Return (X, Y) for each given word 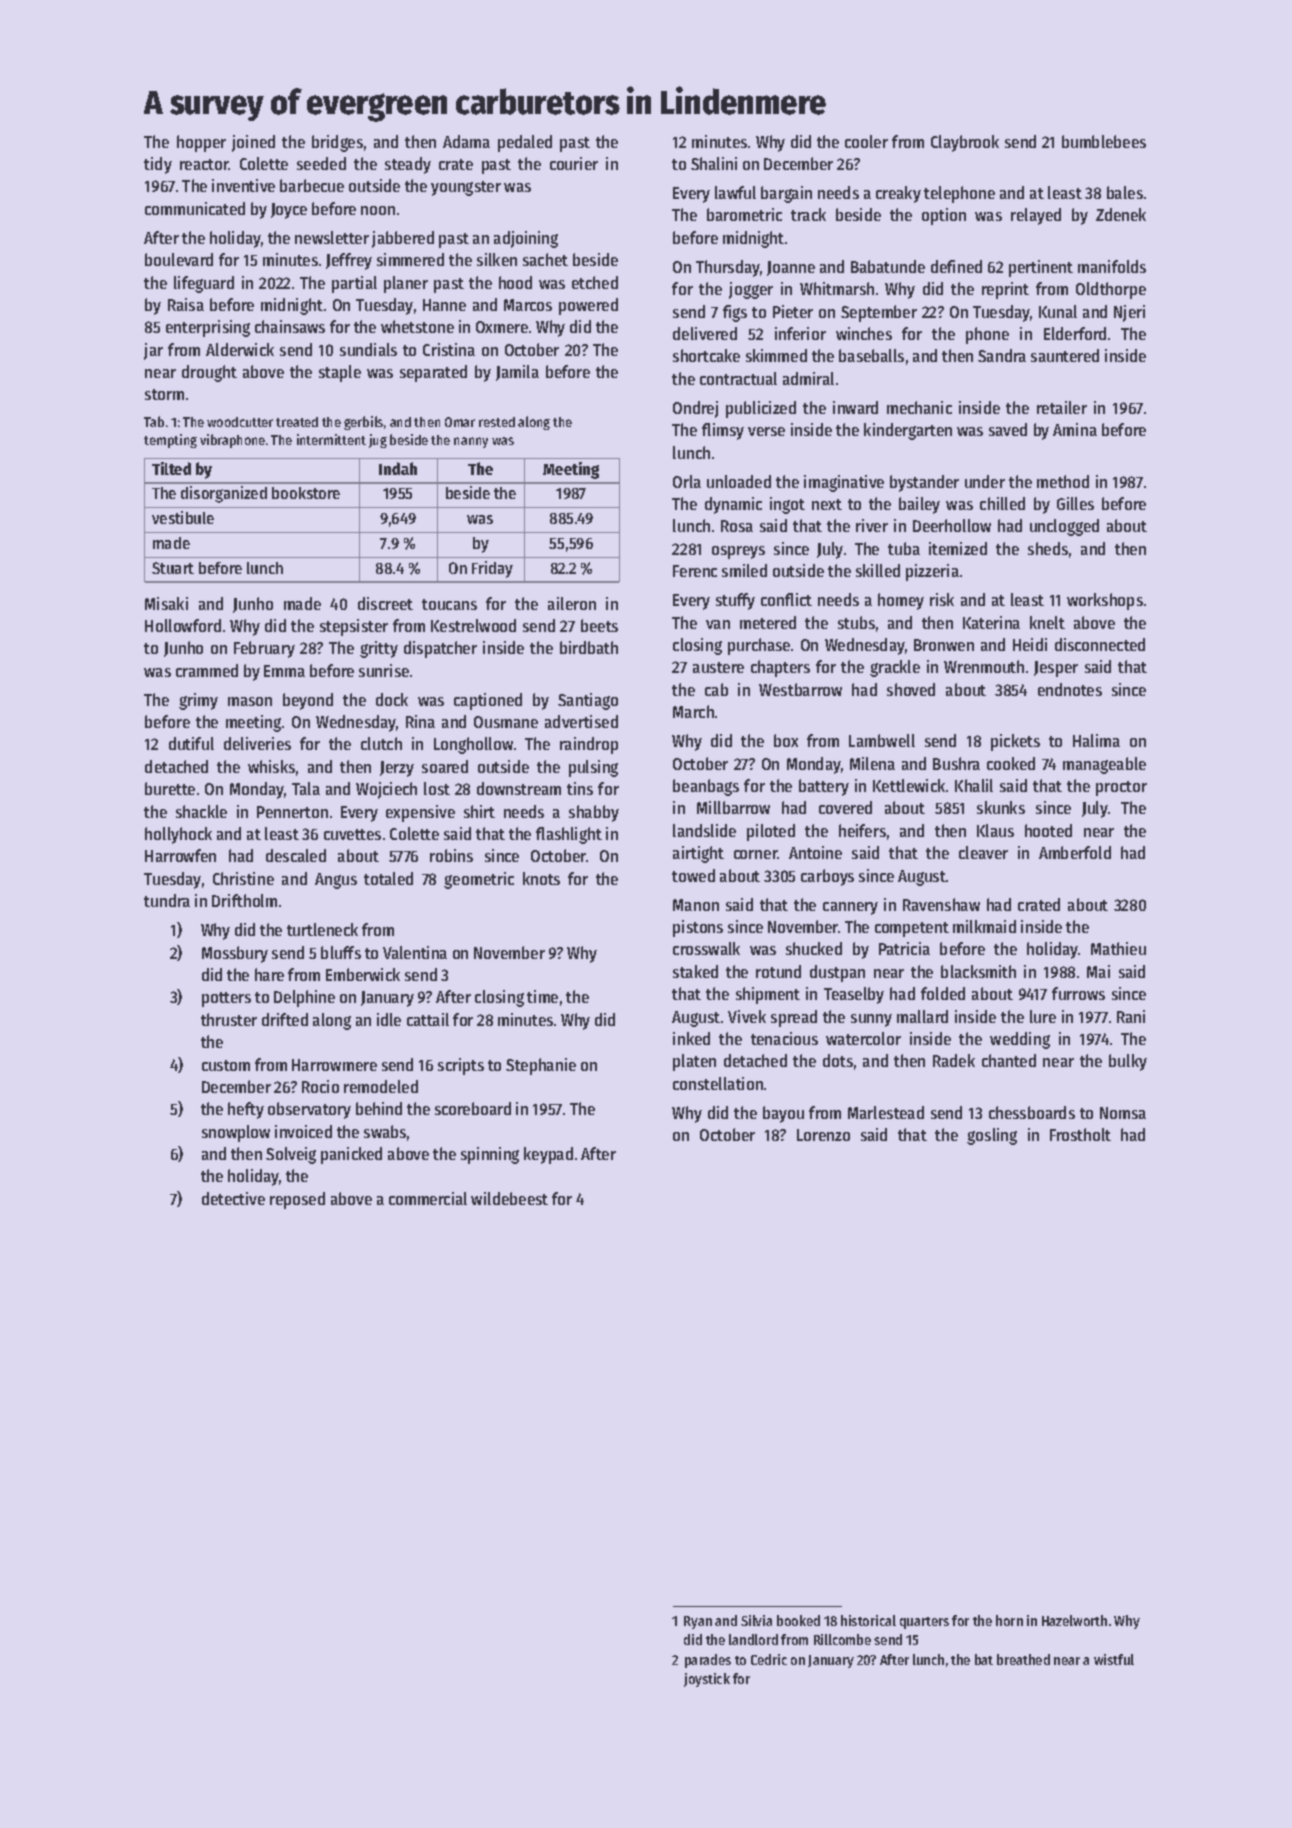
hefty (246, 1110)
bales (1125, 192)
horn (1009, 1620)
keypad (548, 1155)
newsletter (332, 237)
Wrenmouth (984, 666)
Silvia (756, 1620)
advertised (581, 721)
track (808, 214)
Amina (1075, 429)
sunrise (384, 670)
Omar (460, 422)
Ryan (698, 1622)
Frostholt (1080, 1134)
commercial (428, 1198)
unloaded (739, 481)
